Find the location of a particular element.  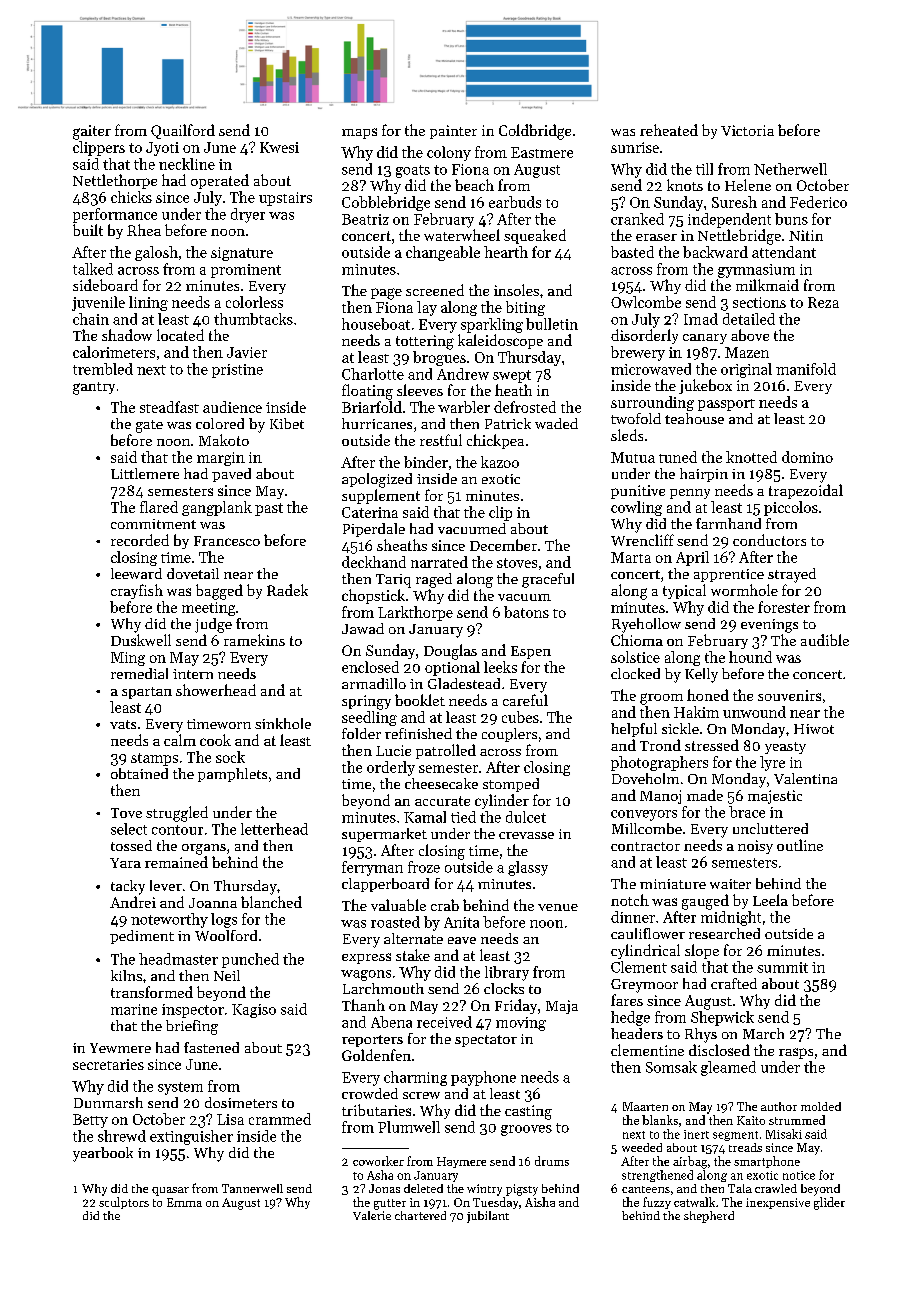

trapezoidal is located at coordinates (806, 491).
